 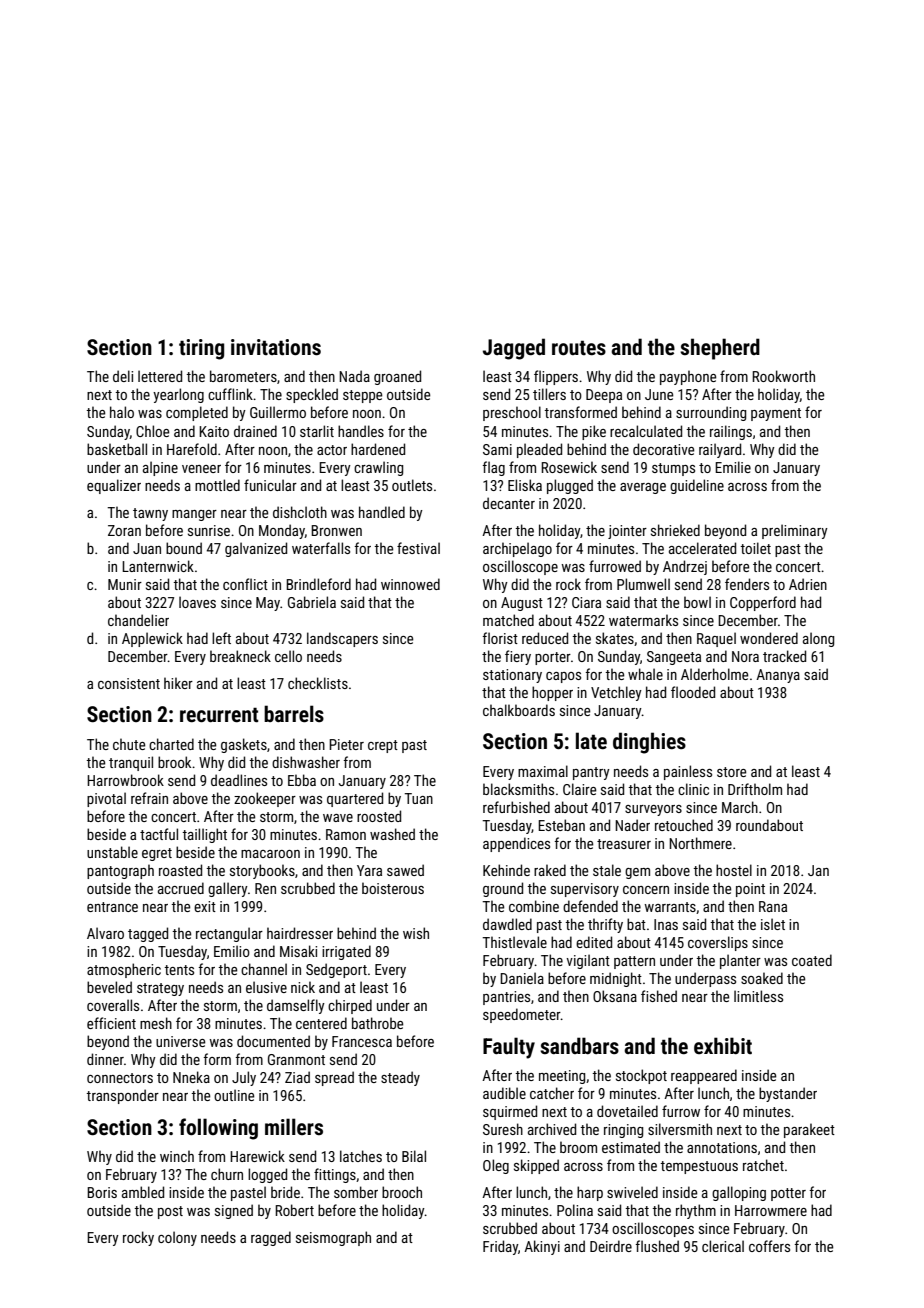 What do you see at coordinates (131, 763) in the screenshot?
I see `tranquil` at bounding box center [131, 763].
